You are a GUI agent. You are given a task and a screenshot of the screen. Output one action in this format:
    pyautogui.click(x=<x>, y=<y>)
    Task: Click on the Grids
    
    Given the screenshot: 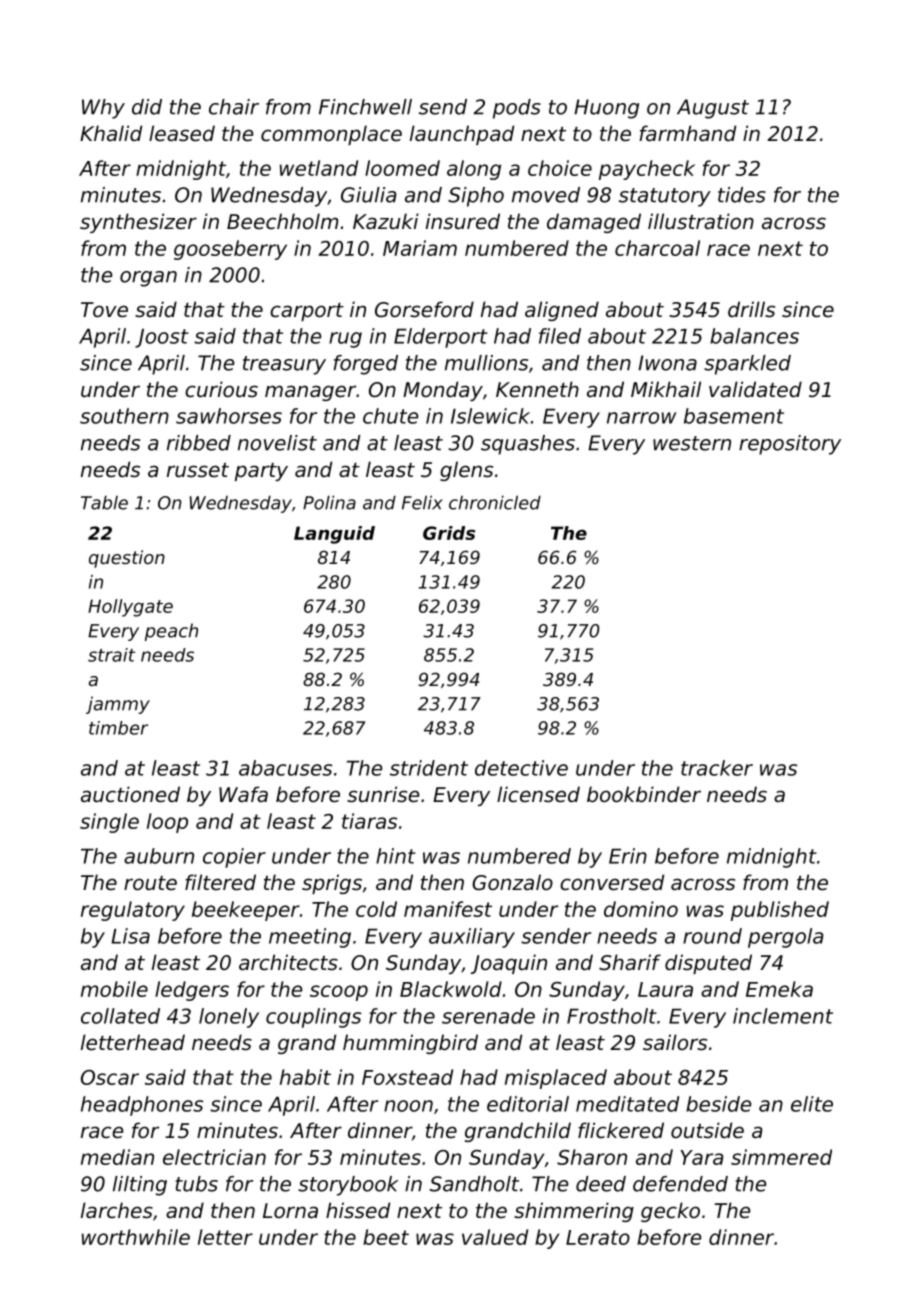 What is the action you would take?
    pyautogui.click(x=449, y=533)
